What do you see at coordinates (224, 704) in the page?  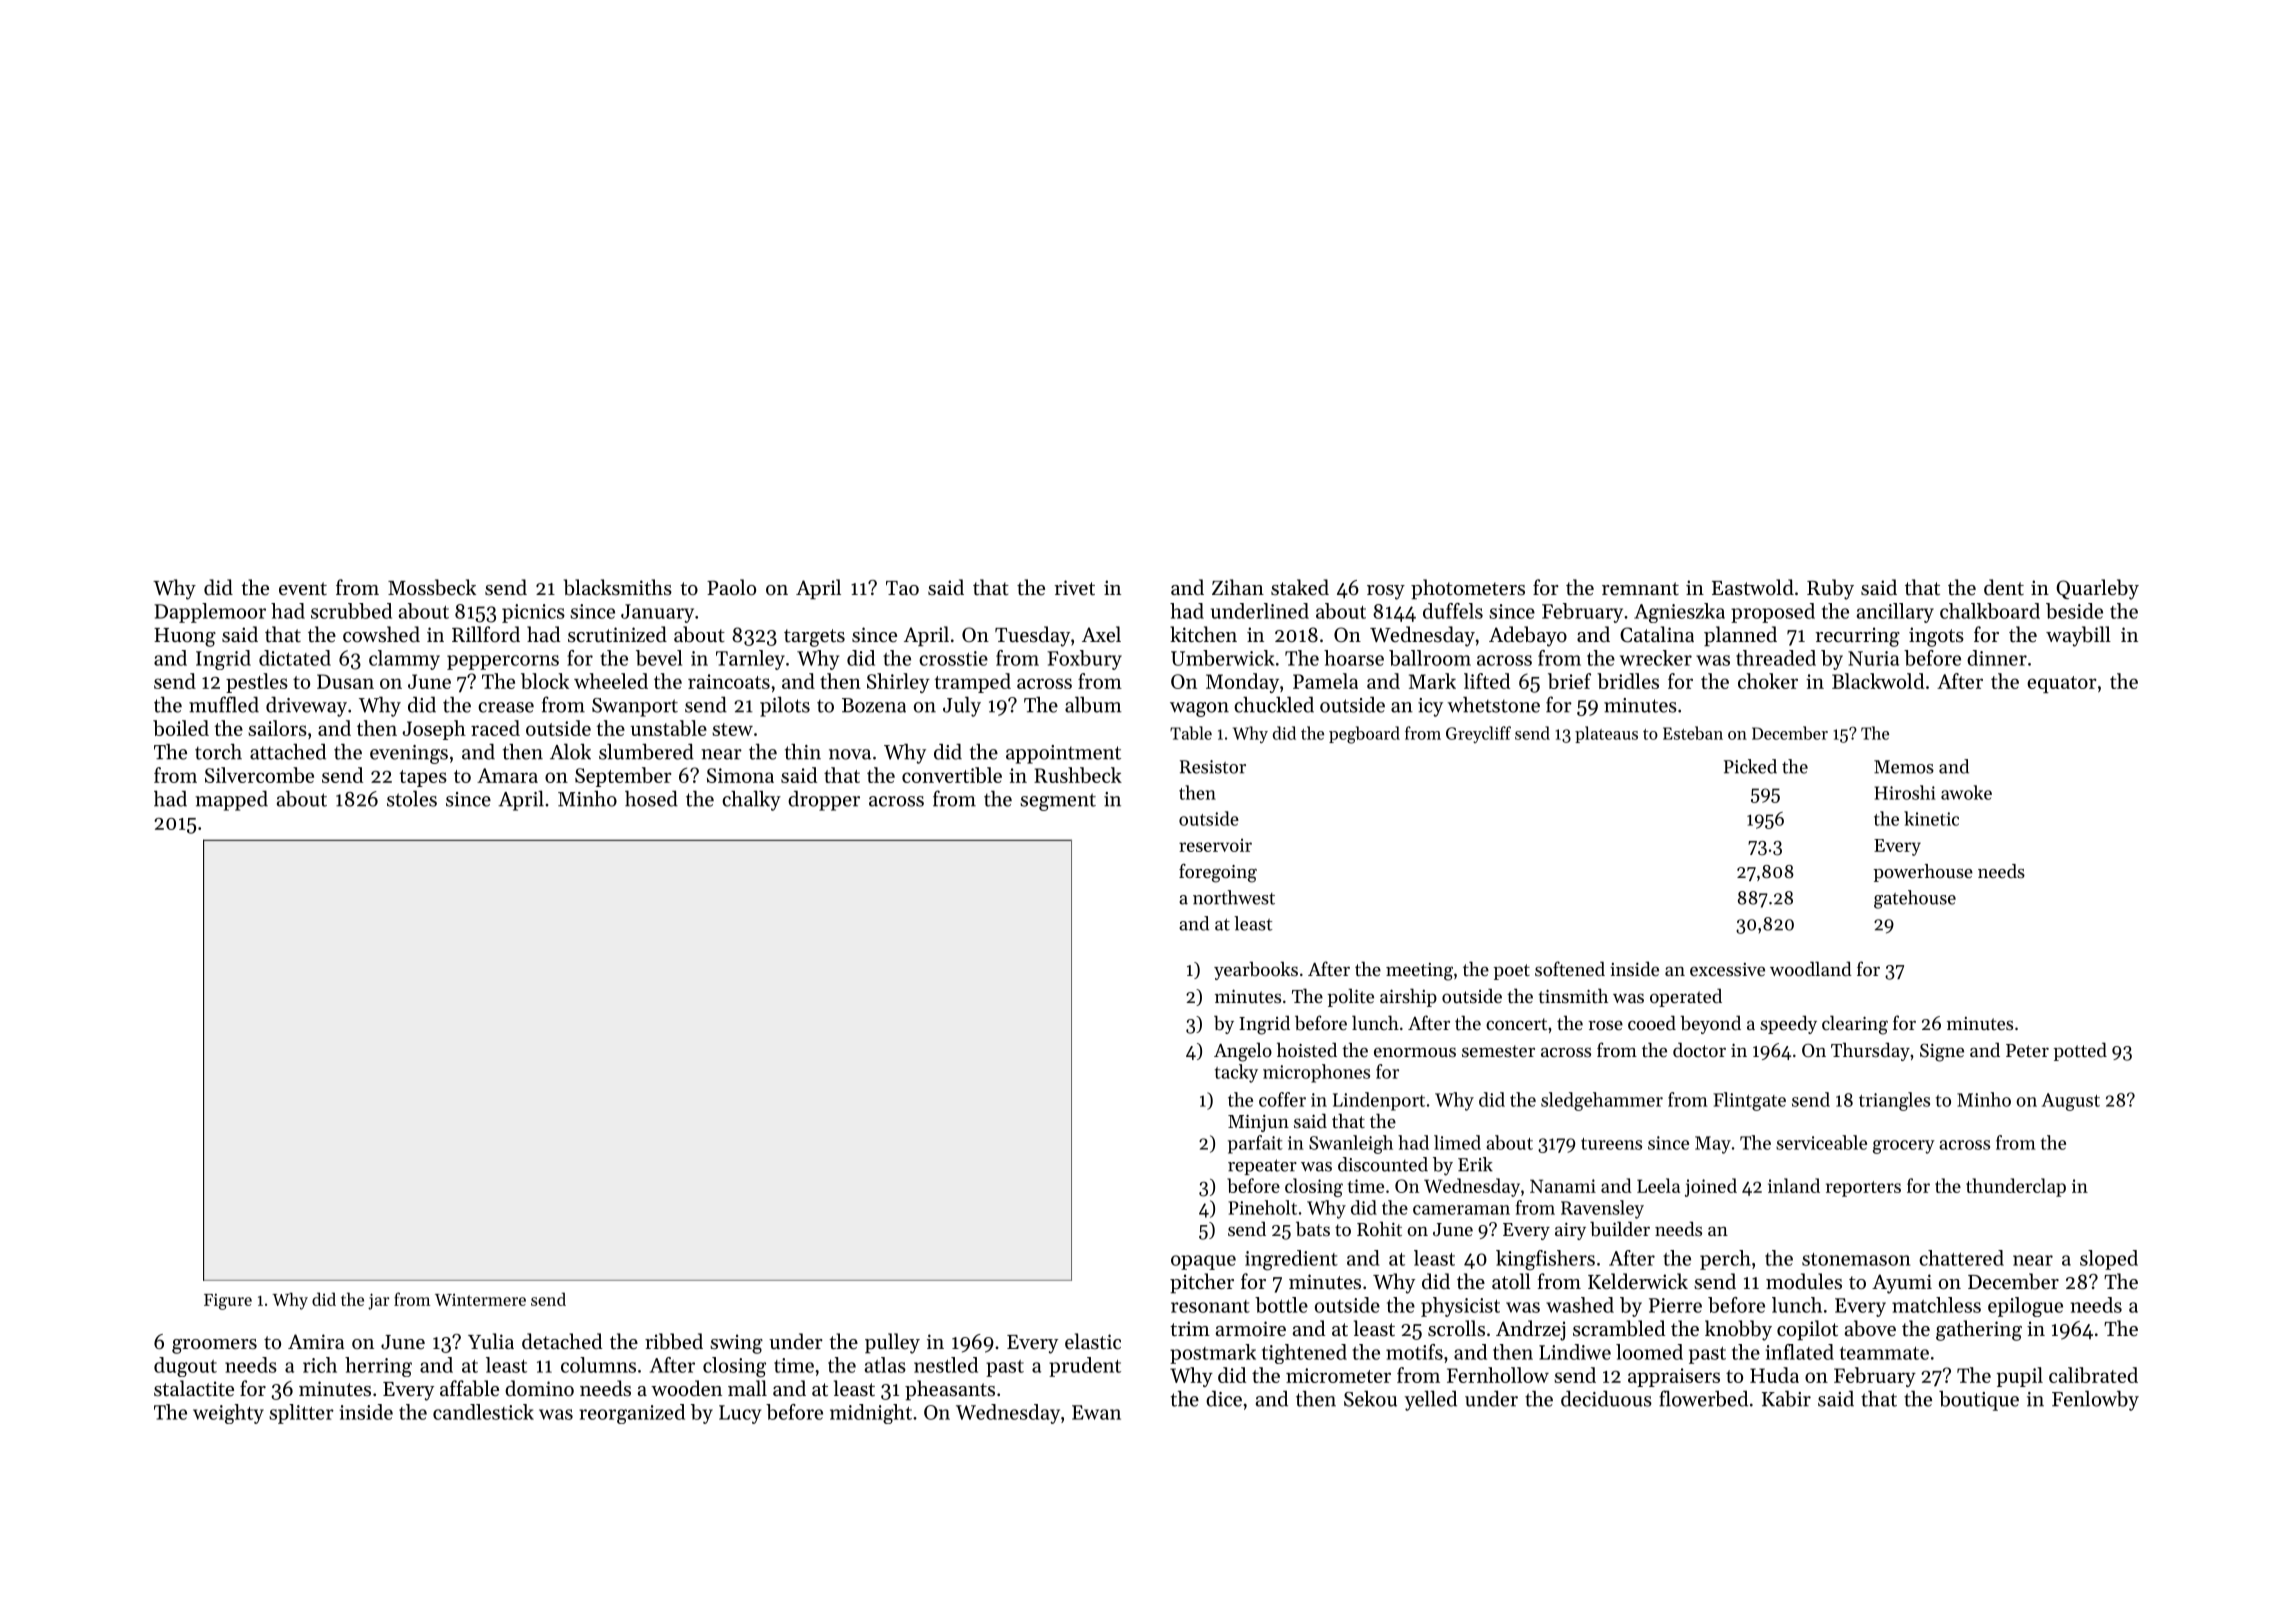 I see `muffled` at bounding box center [224, 704].
